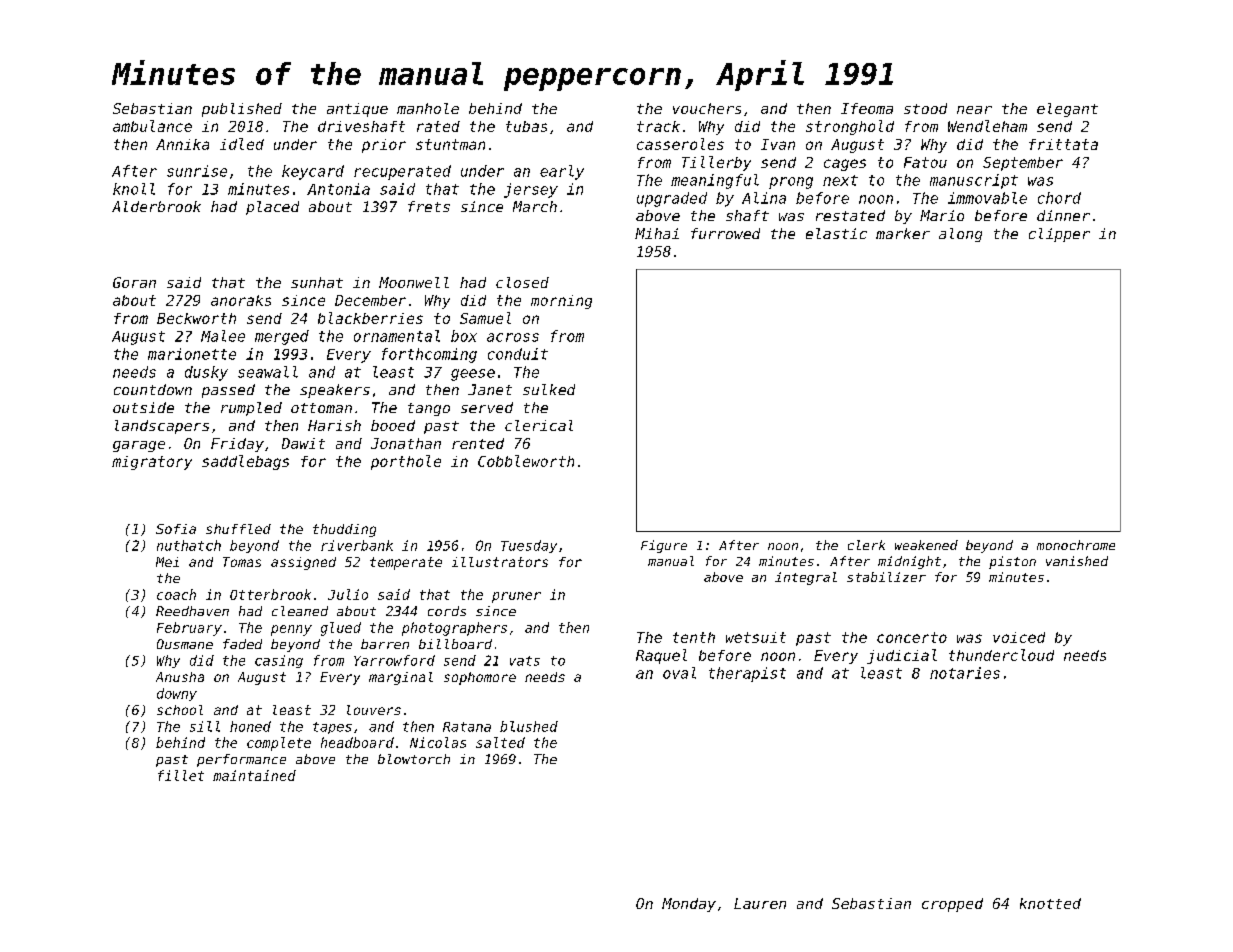 The width and height of the screenshot is (1233, 952). Describe the element at coordinates (1076, 545) in the screenshot. I see `monochrome` at that location.
